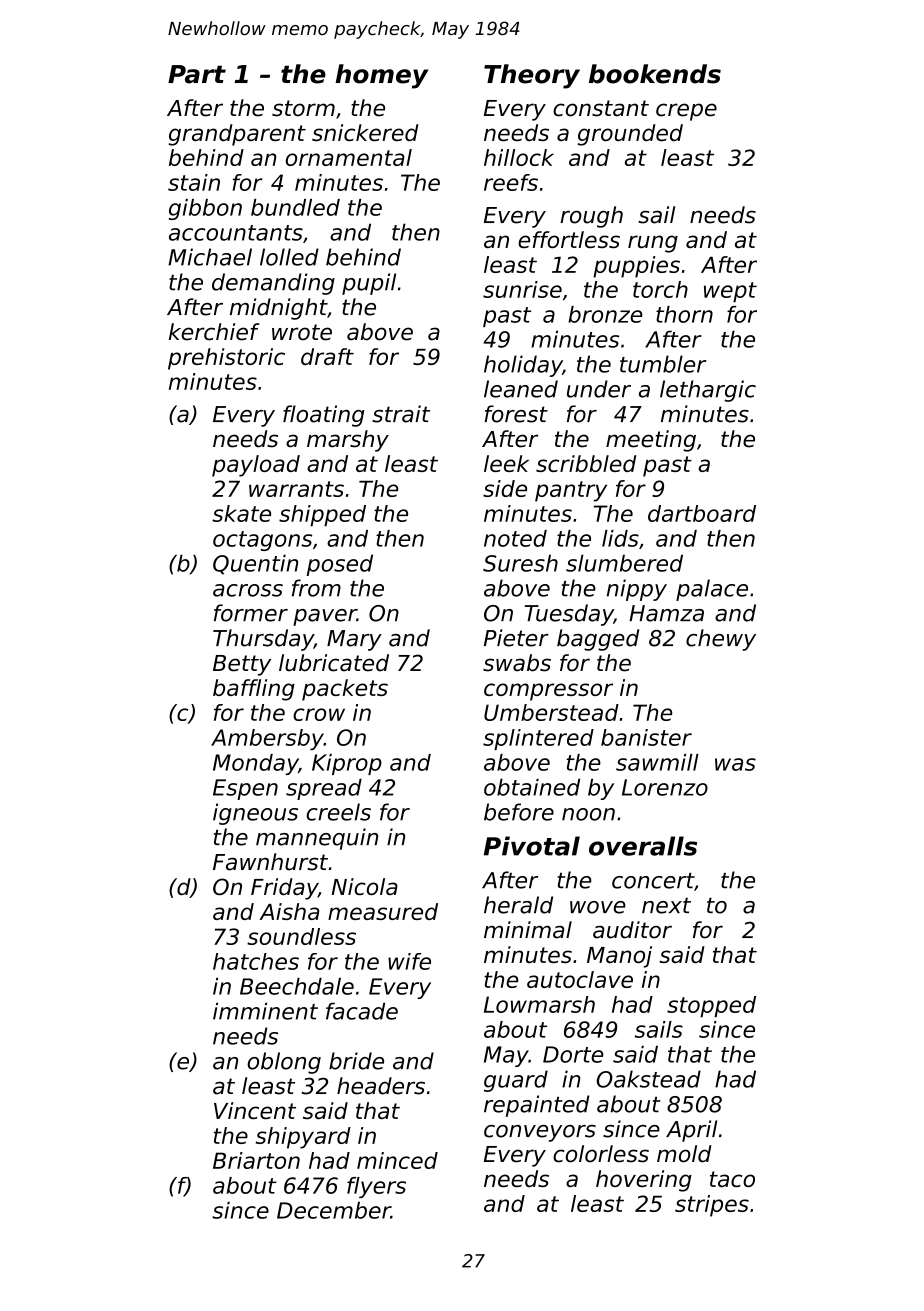 This image has height=1311, width=924. Describe the element at coordinates (518, 905) in the image. I see `herald` at that location.
